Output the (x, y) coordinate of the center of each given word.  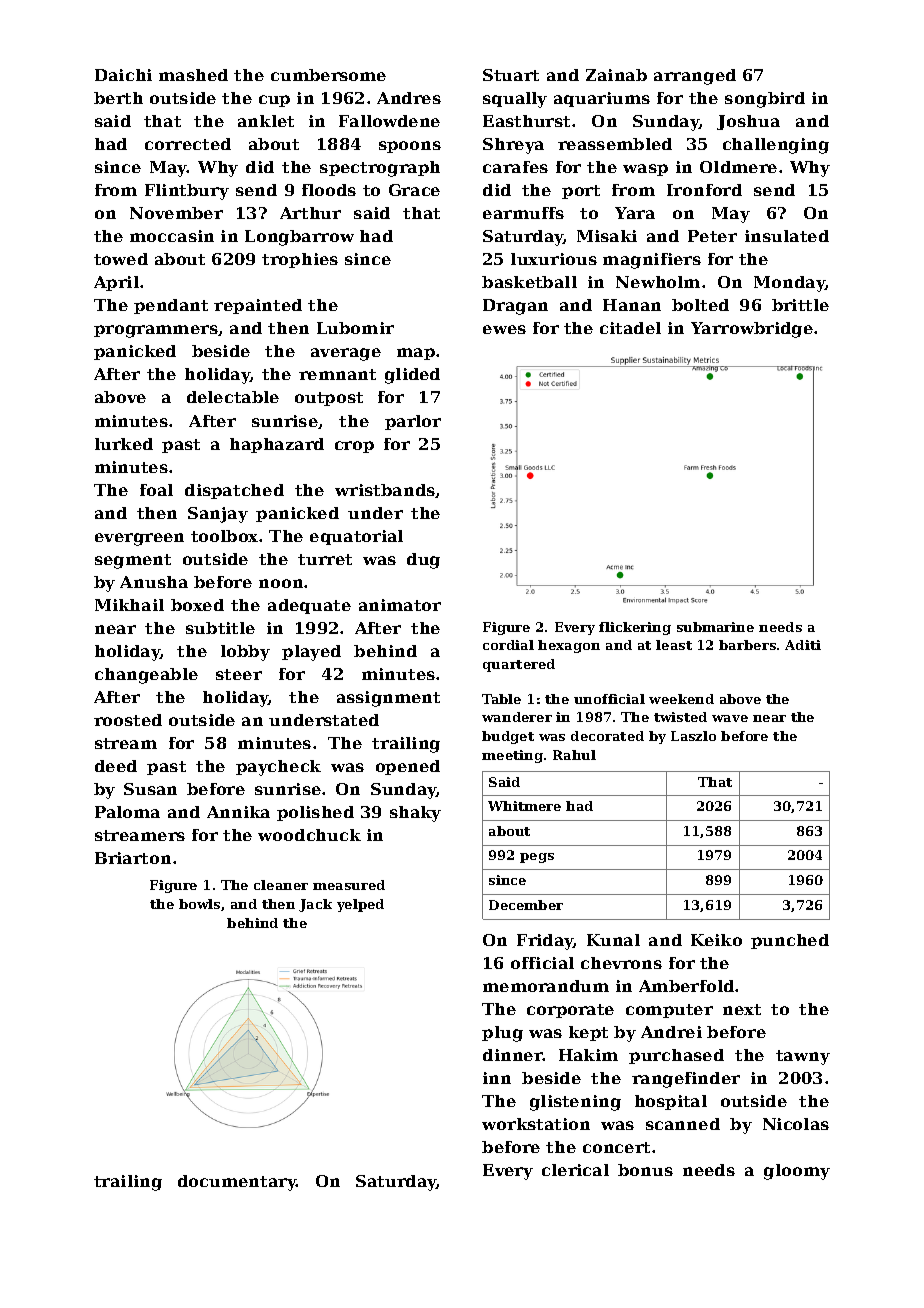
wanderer (517, 717)
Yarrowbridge (752, 330)
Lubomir (355, 328)
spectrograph (380, 169)
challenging (776, 146)
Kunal (613, 940)
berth (118, 98)
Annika (238, 812)
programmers (156, 331)
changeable (146, 676)
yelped (360, 905)
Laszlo (693, 736)
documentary (237, 1183)
